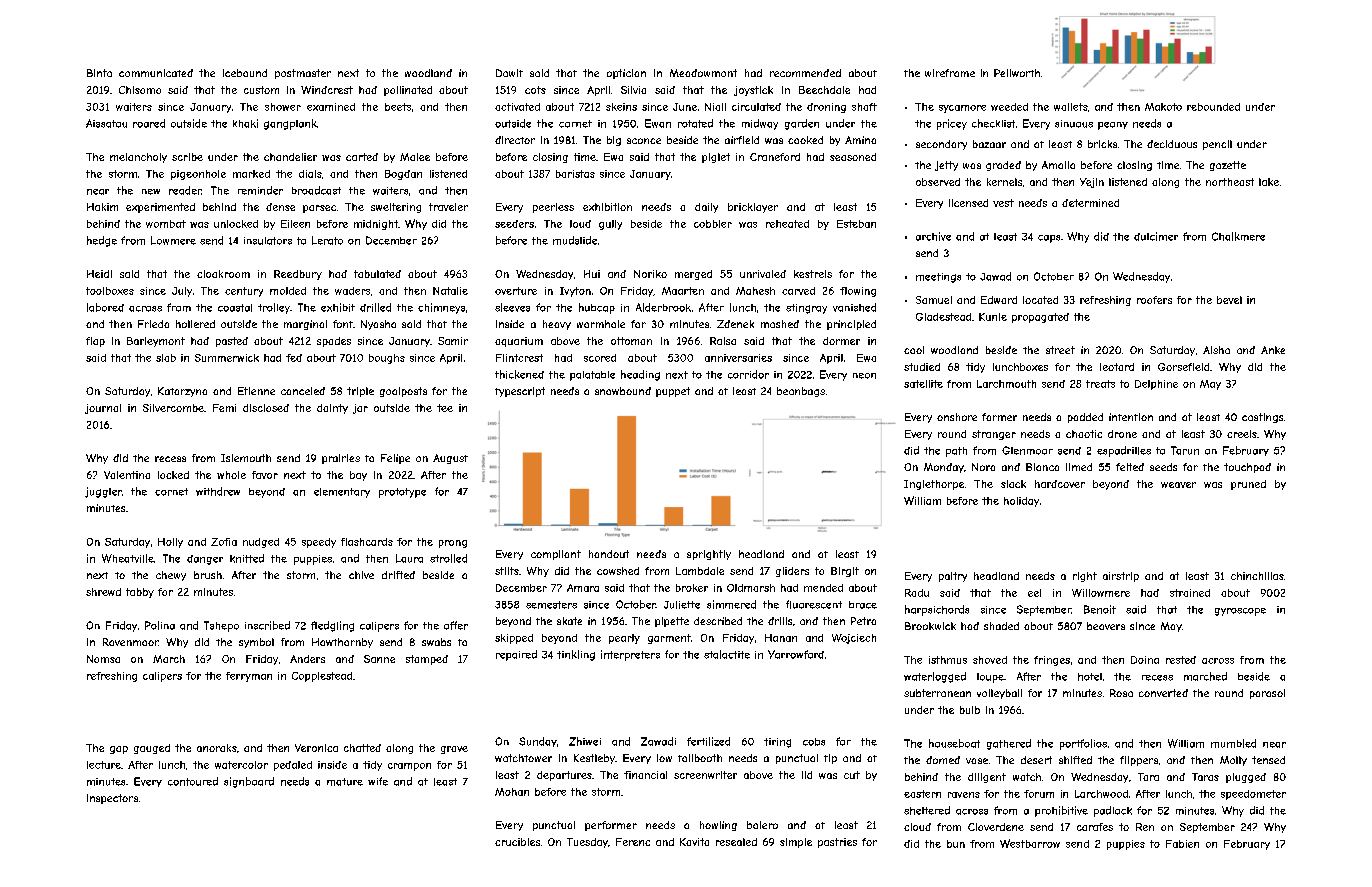 This image has width=1372, height=887. Describe the element at coordinates (1017, 73) in the image. I see `Pellworth` at that location.
